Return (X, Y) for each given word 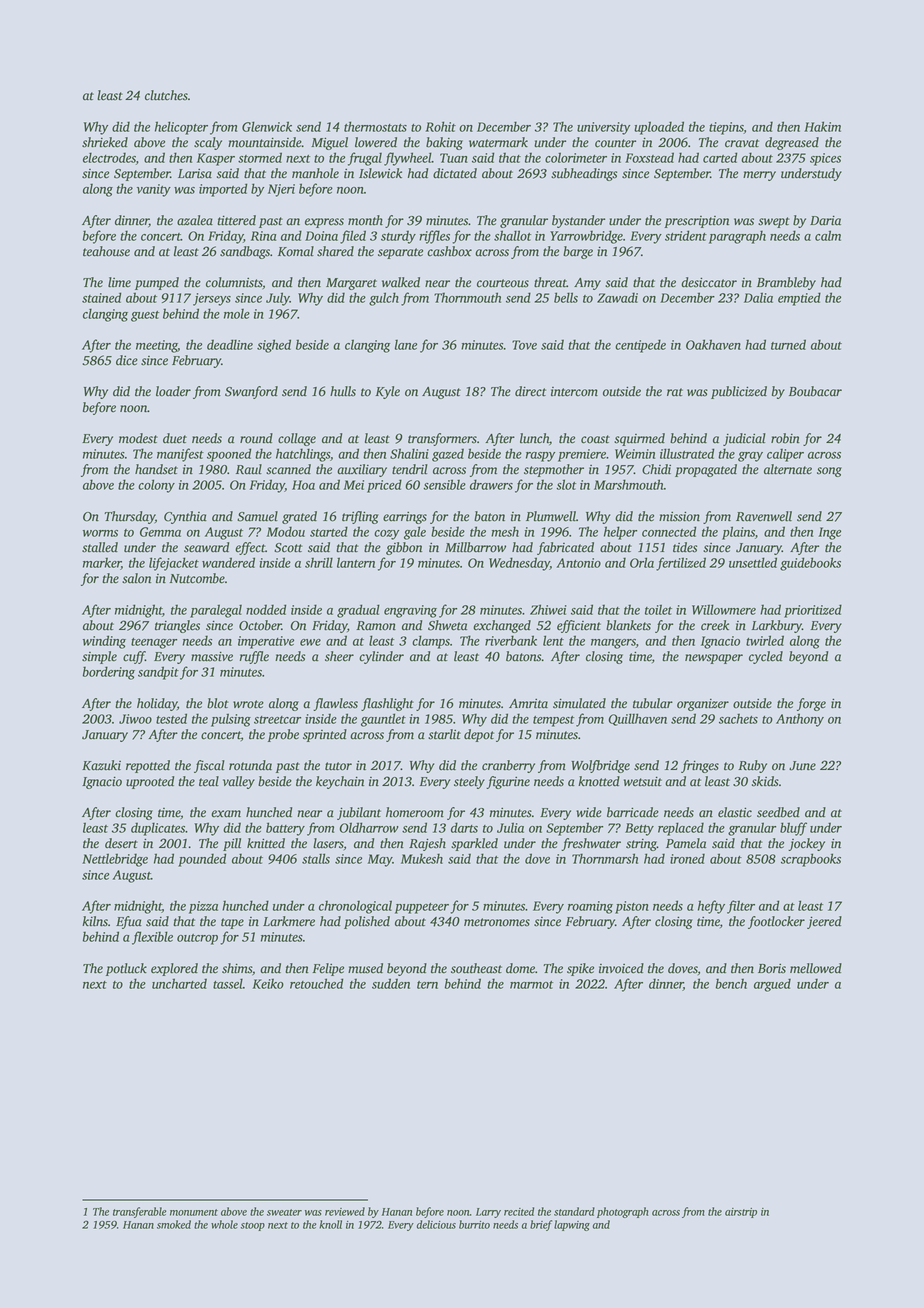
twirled (765, 640)
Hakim (822, 126)
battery (285, 829)
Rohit (440, 126)
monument (194, 1212)
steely (469, 782)
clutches (166, 95)
